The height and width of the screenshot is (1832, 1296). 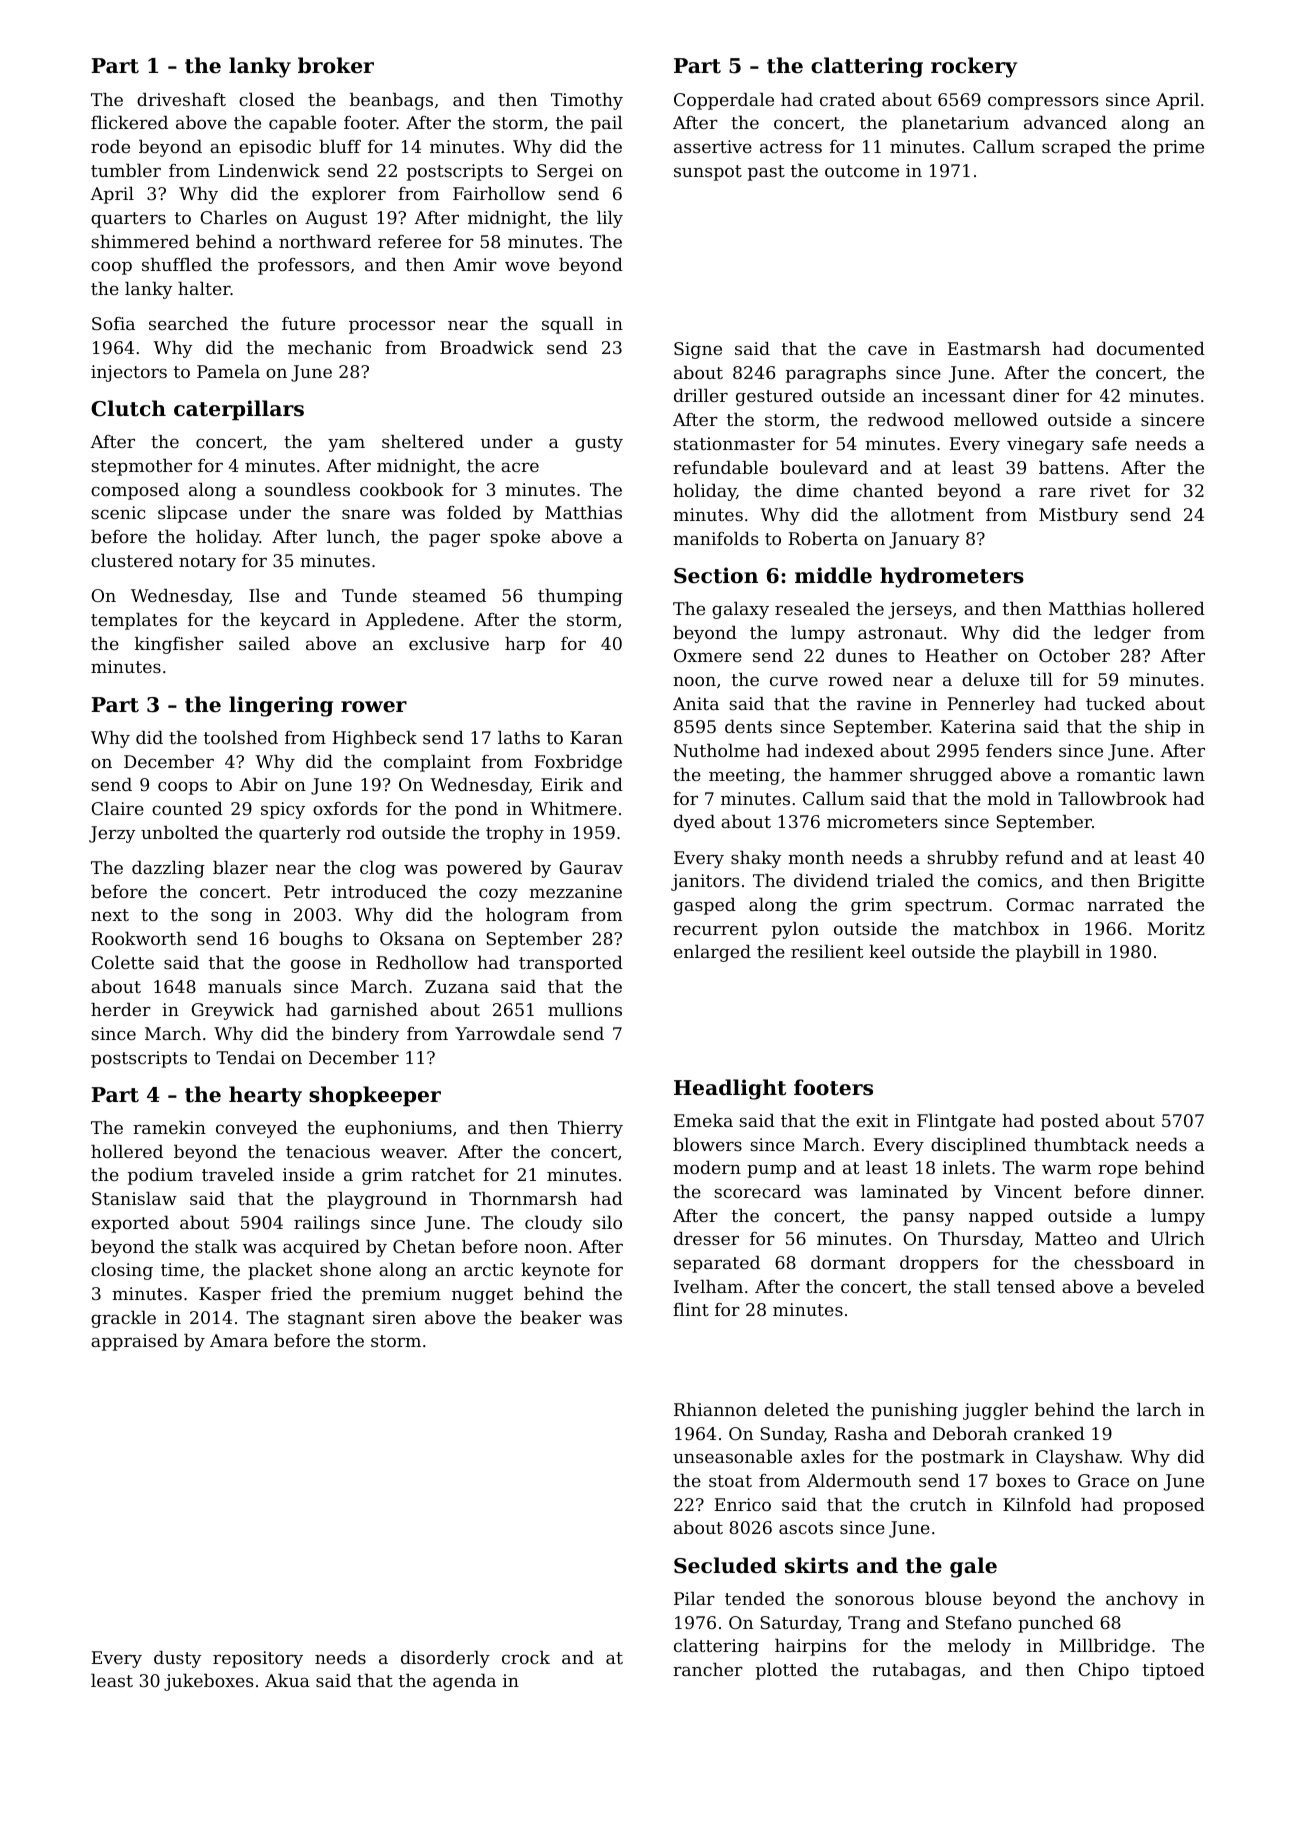 I want to click on pump, so click(x=772, y=1171).
